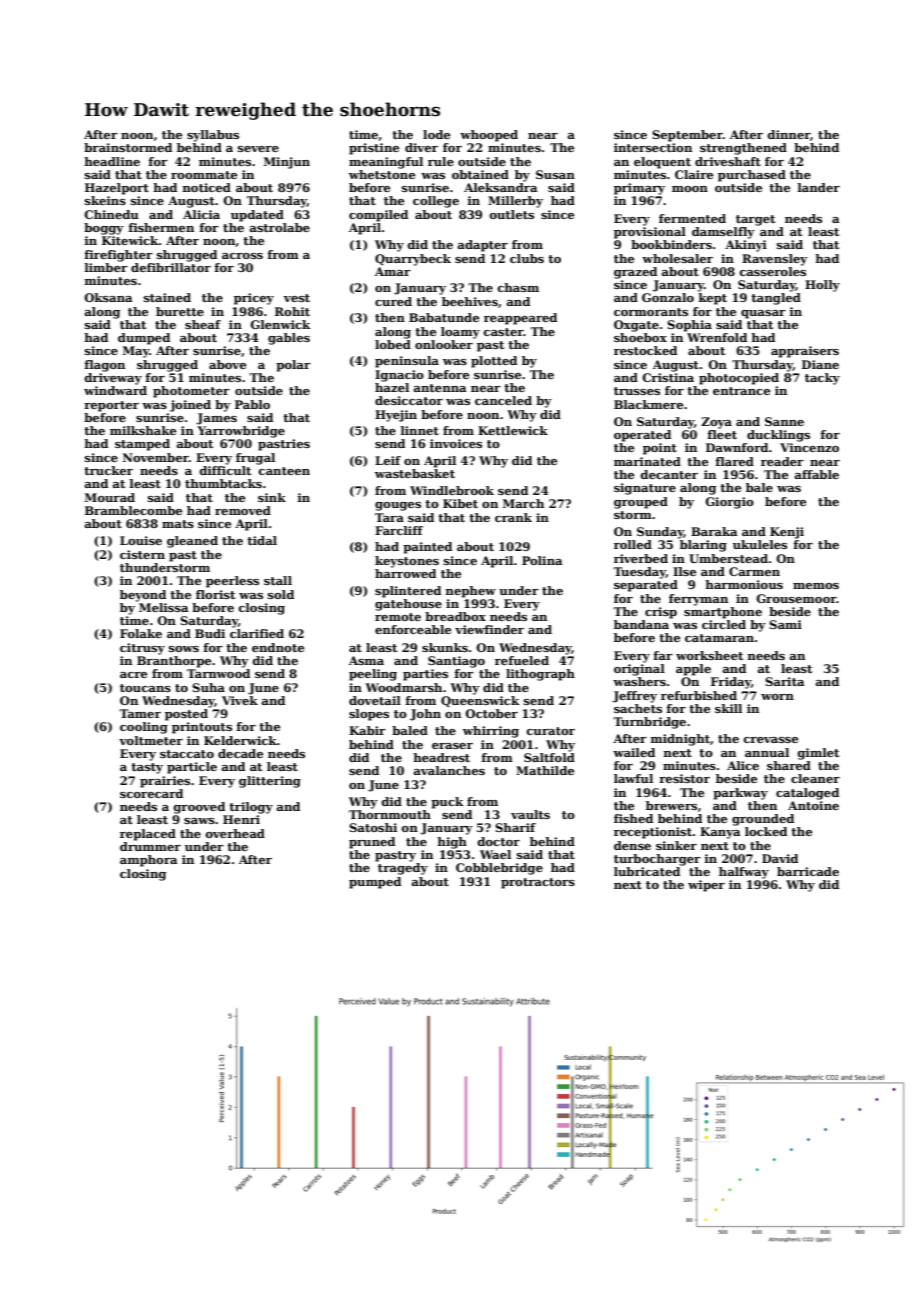 The height and width of the screenshot is (1308, 924). What do you see at coordinates (789, 134) in the screenshot?
I see `dinner` at bounding box center [789, 134].
